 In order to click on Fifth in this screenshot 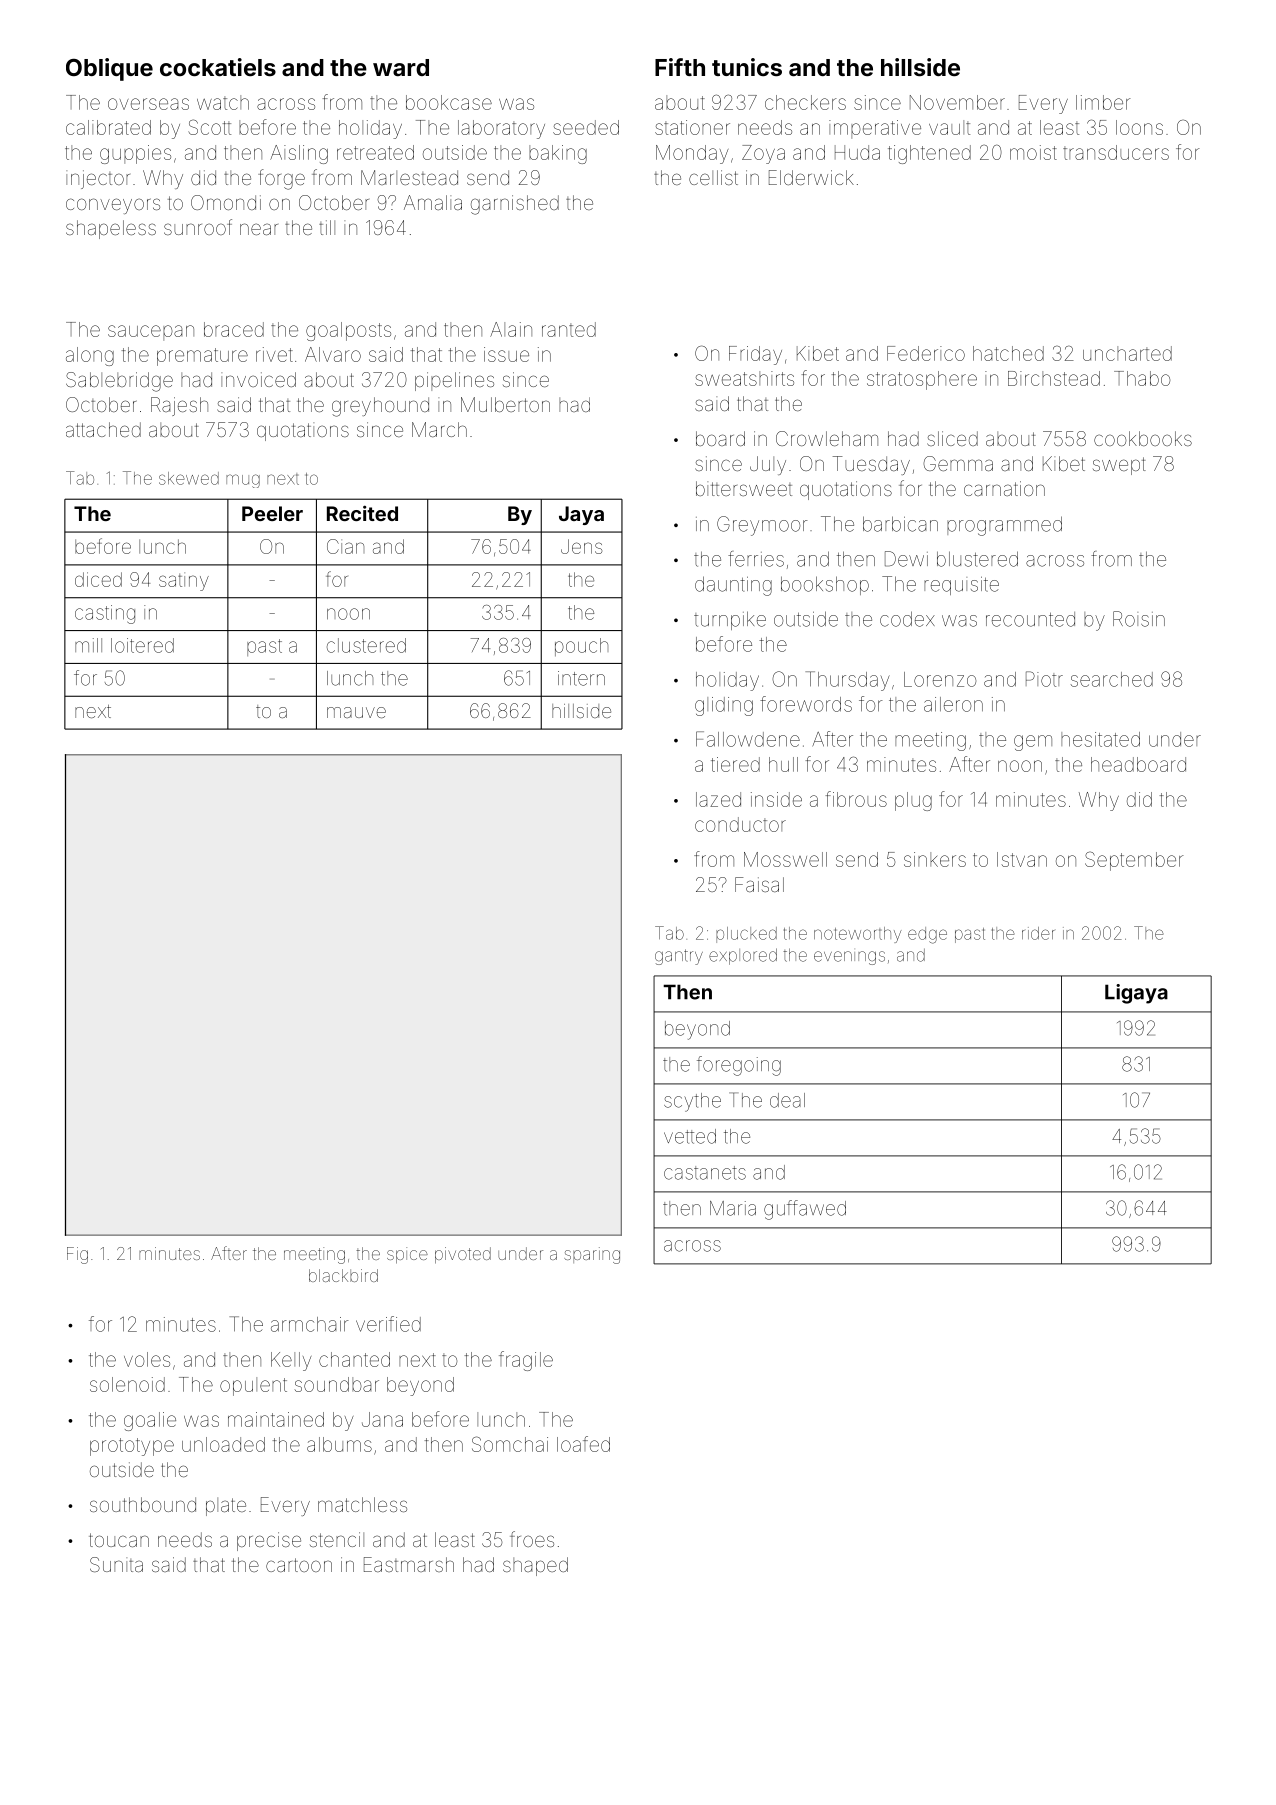, I will do `click(680, 67)`.
